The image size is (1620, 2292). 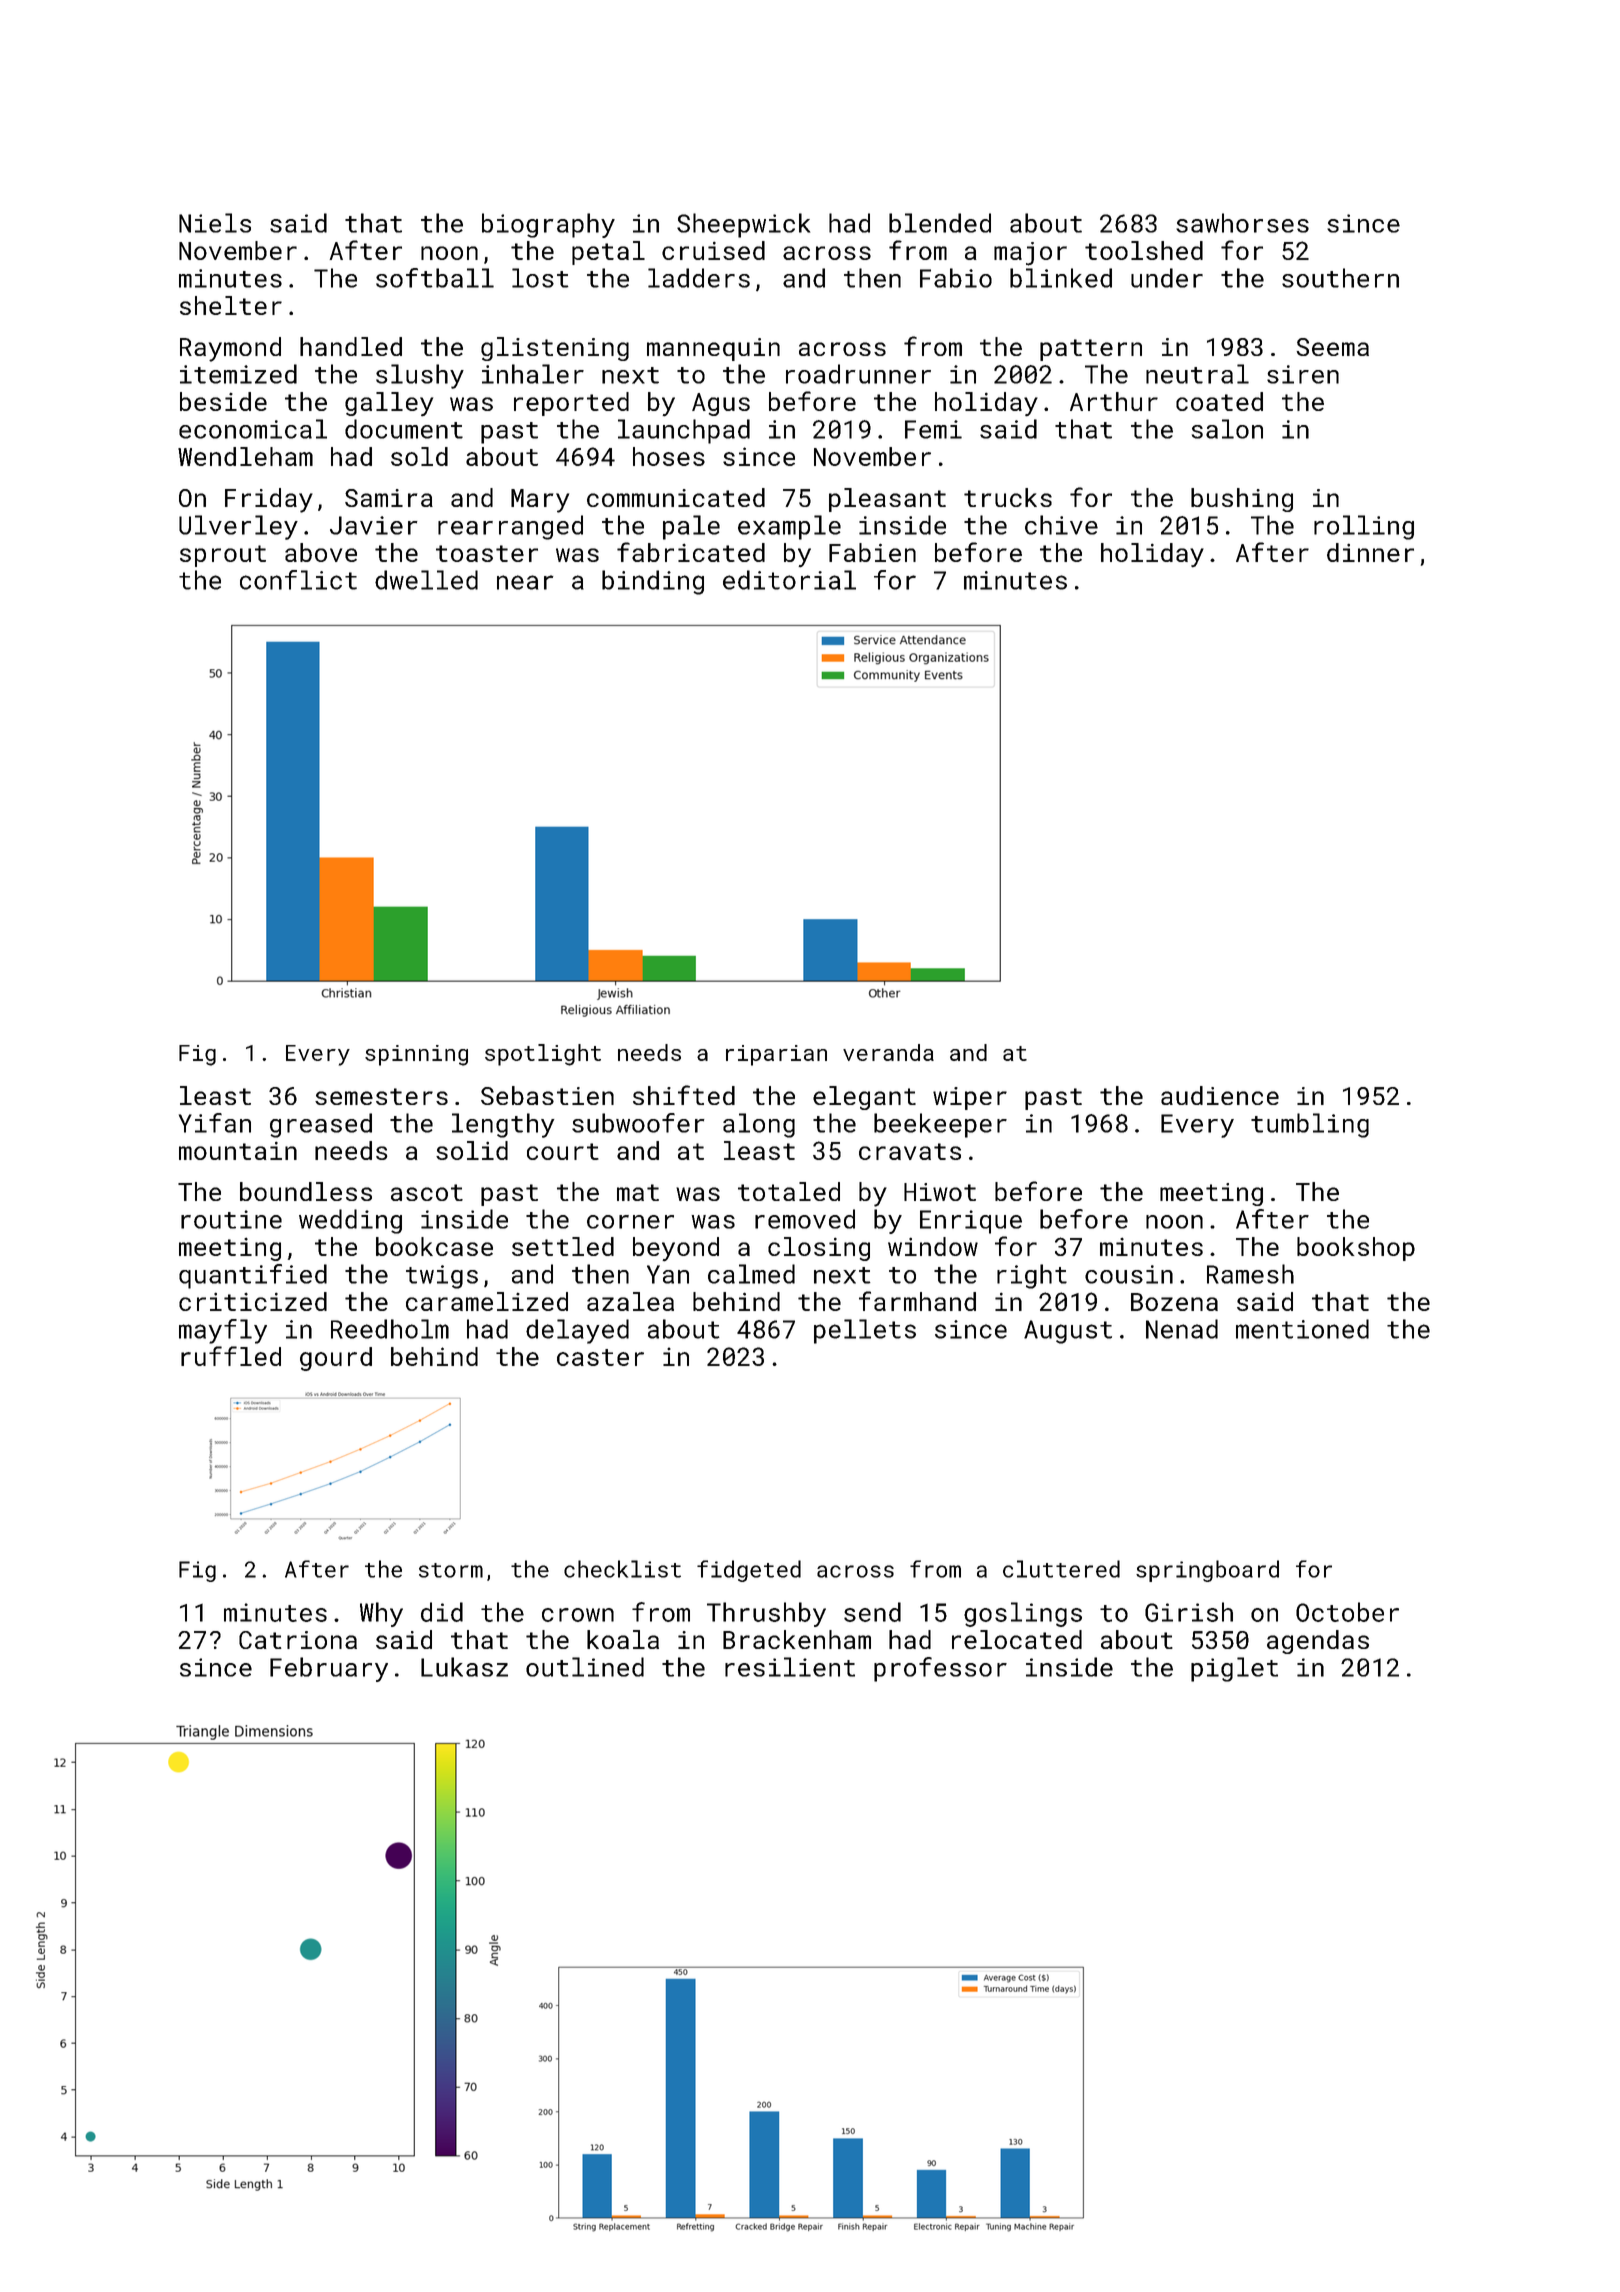 I want to click on sold, so click(x=419, y=456).
